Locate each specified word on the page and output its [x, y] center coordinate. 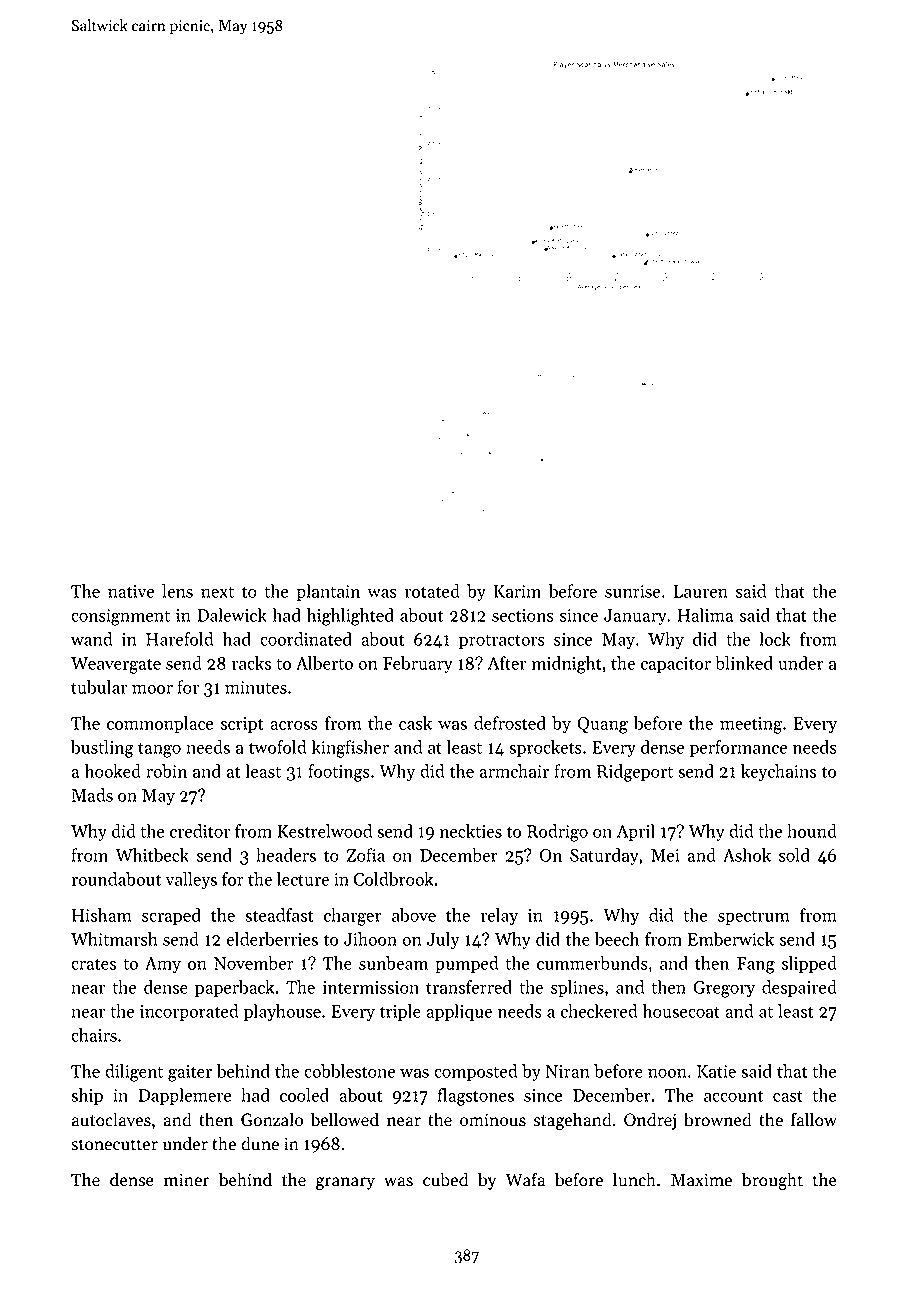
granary [345, 1183]
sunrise [632, 591]
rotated [432, 591]
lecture [303, 879]
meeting [751, 725]
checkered [598, 1011]
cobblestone [349, 1071]
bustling [102, 749]
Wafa [525, 1179]
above [414, 915]
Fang [756, 965]
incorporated [189, 1012]
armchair [514, 771]
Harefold [179, 639]
